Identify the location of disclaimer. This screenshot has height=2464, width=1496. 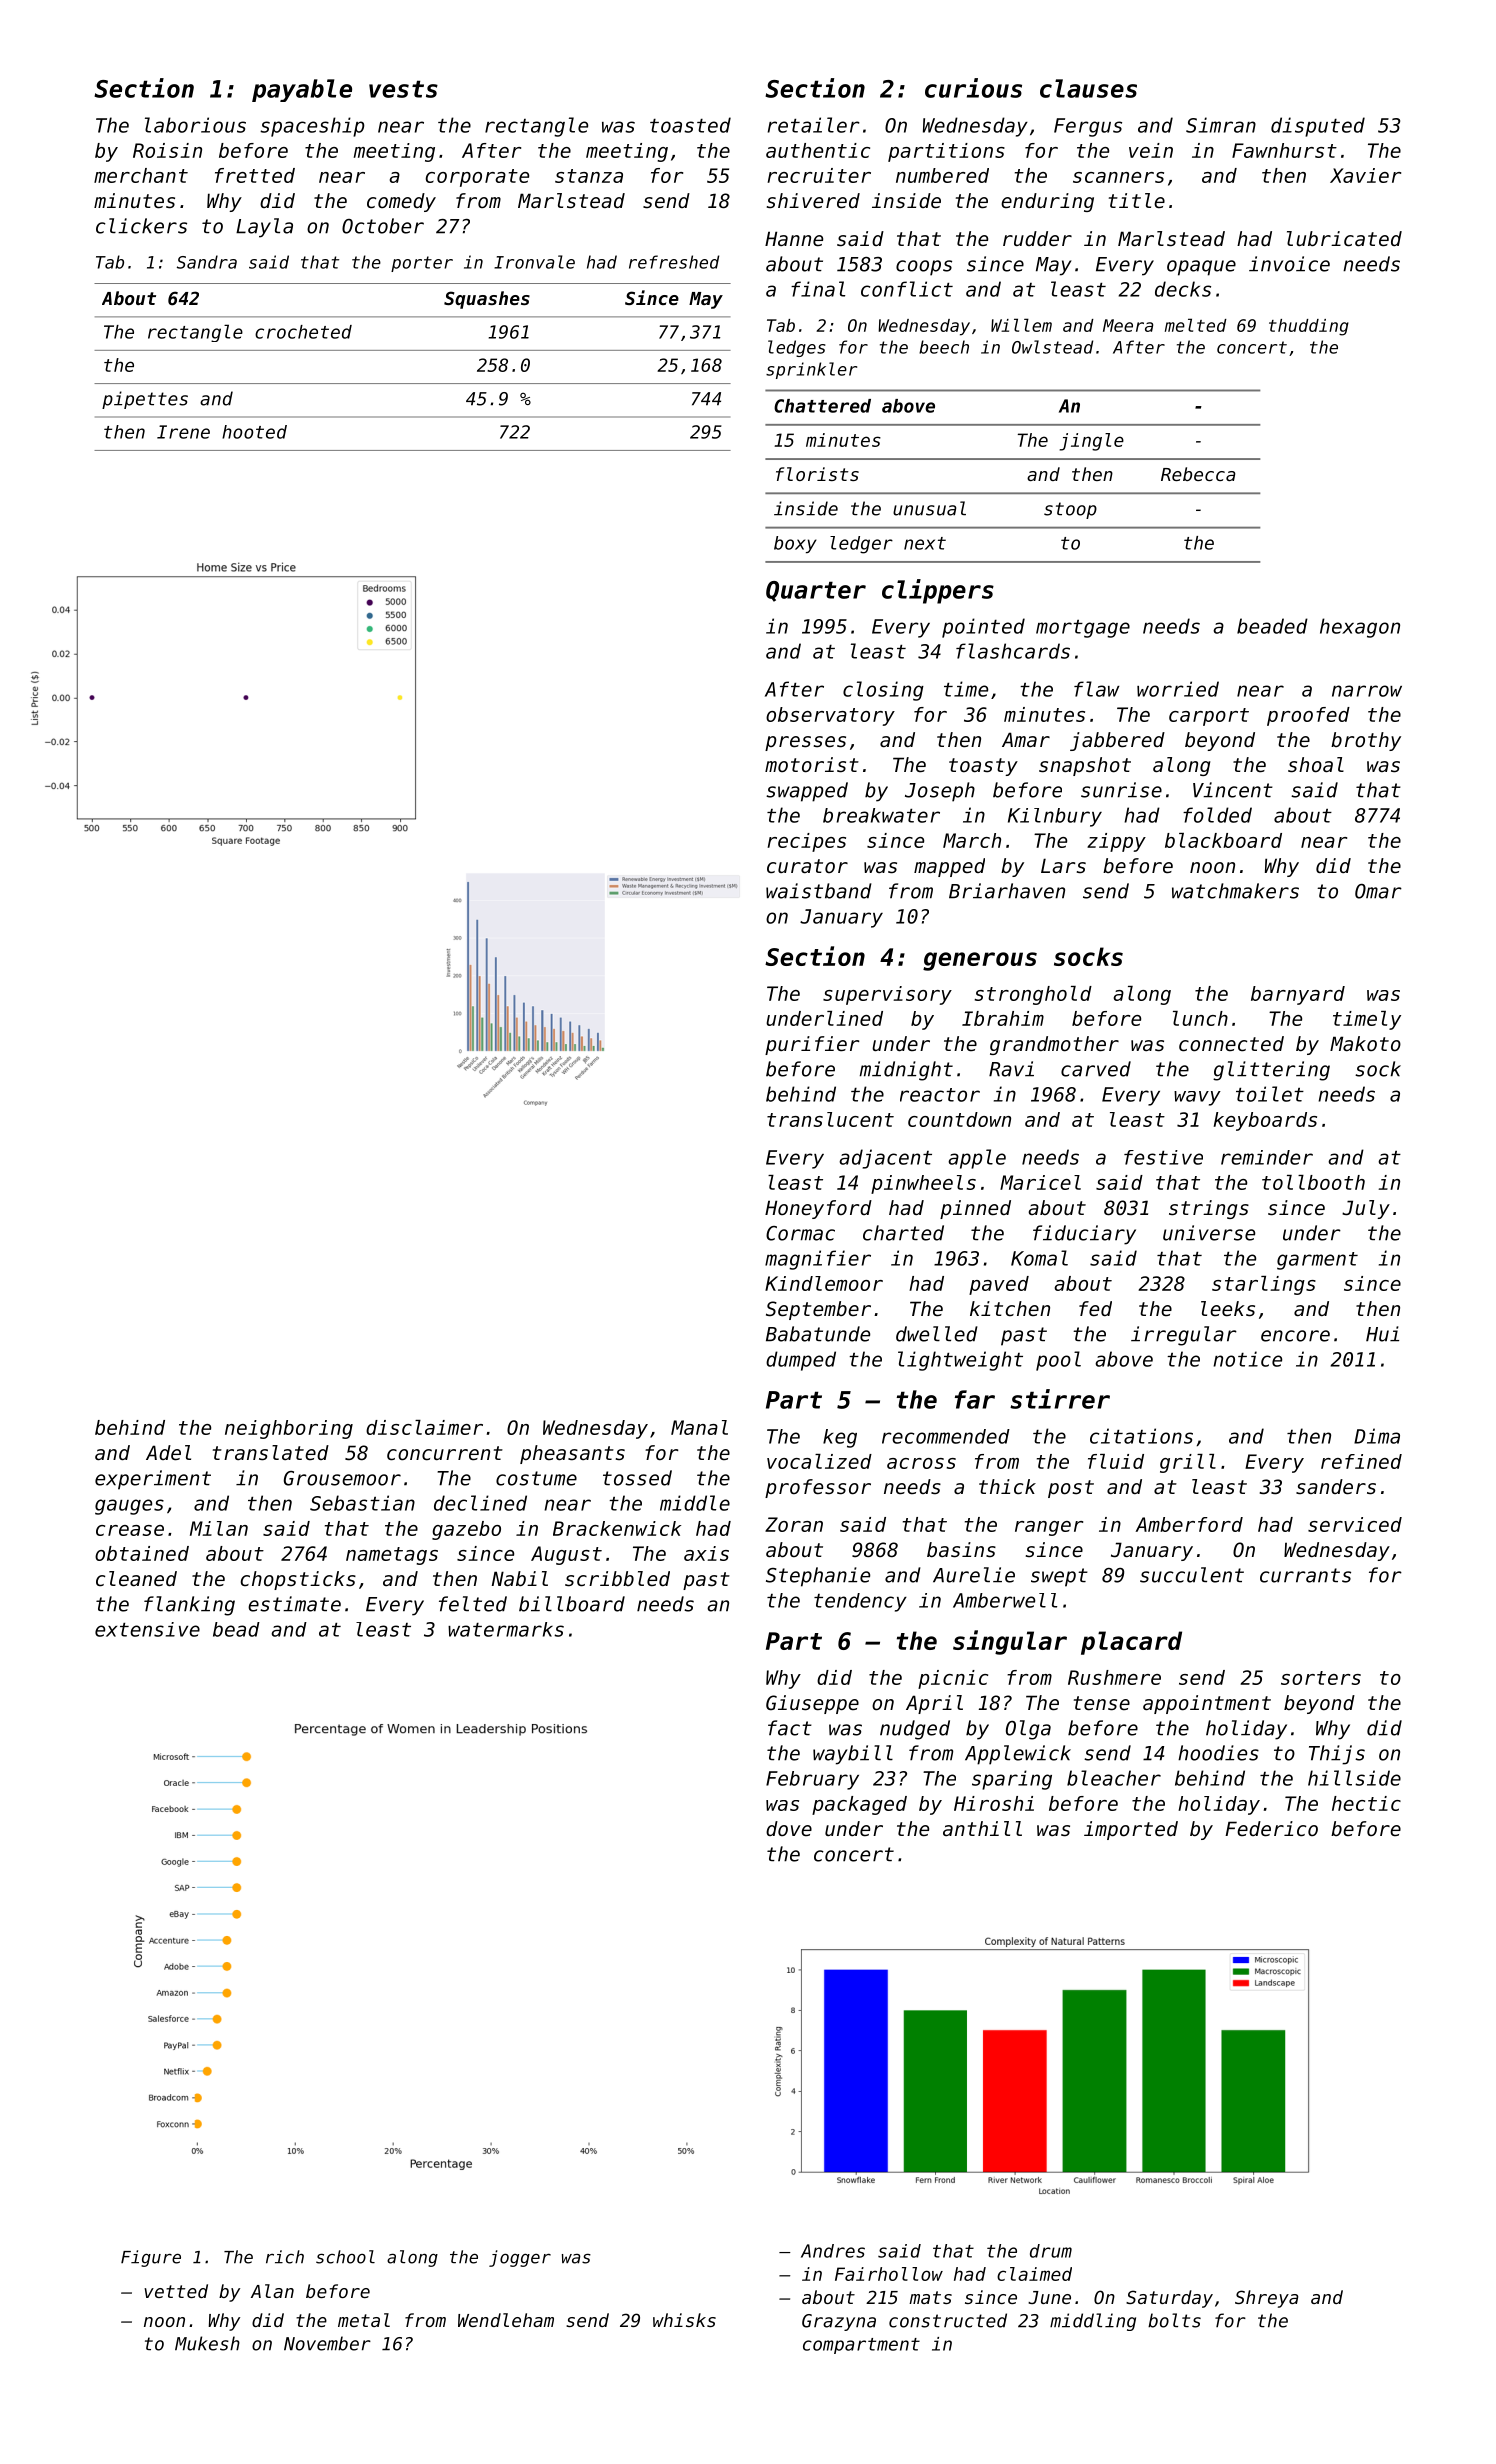
(424, 1427).
